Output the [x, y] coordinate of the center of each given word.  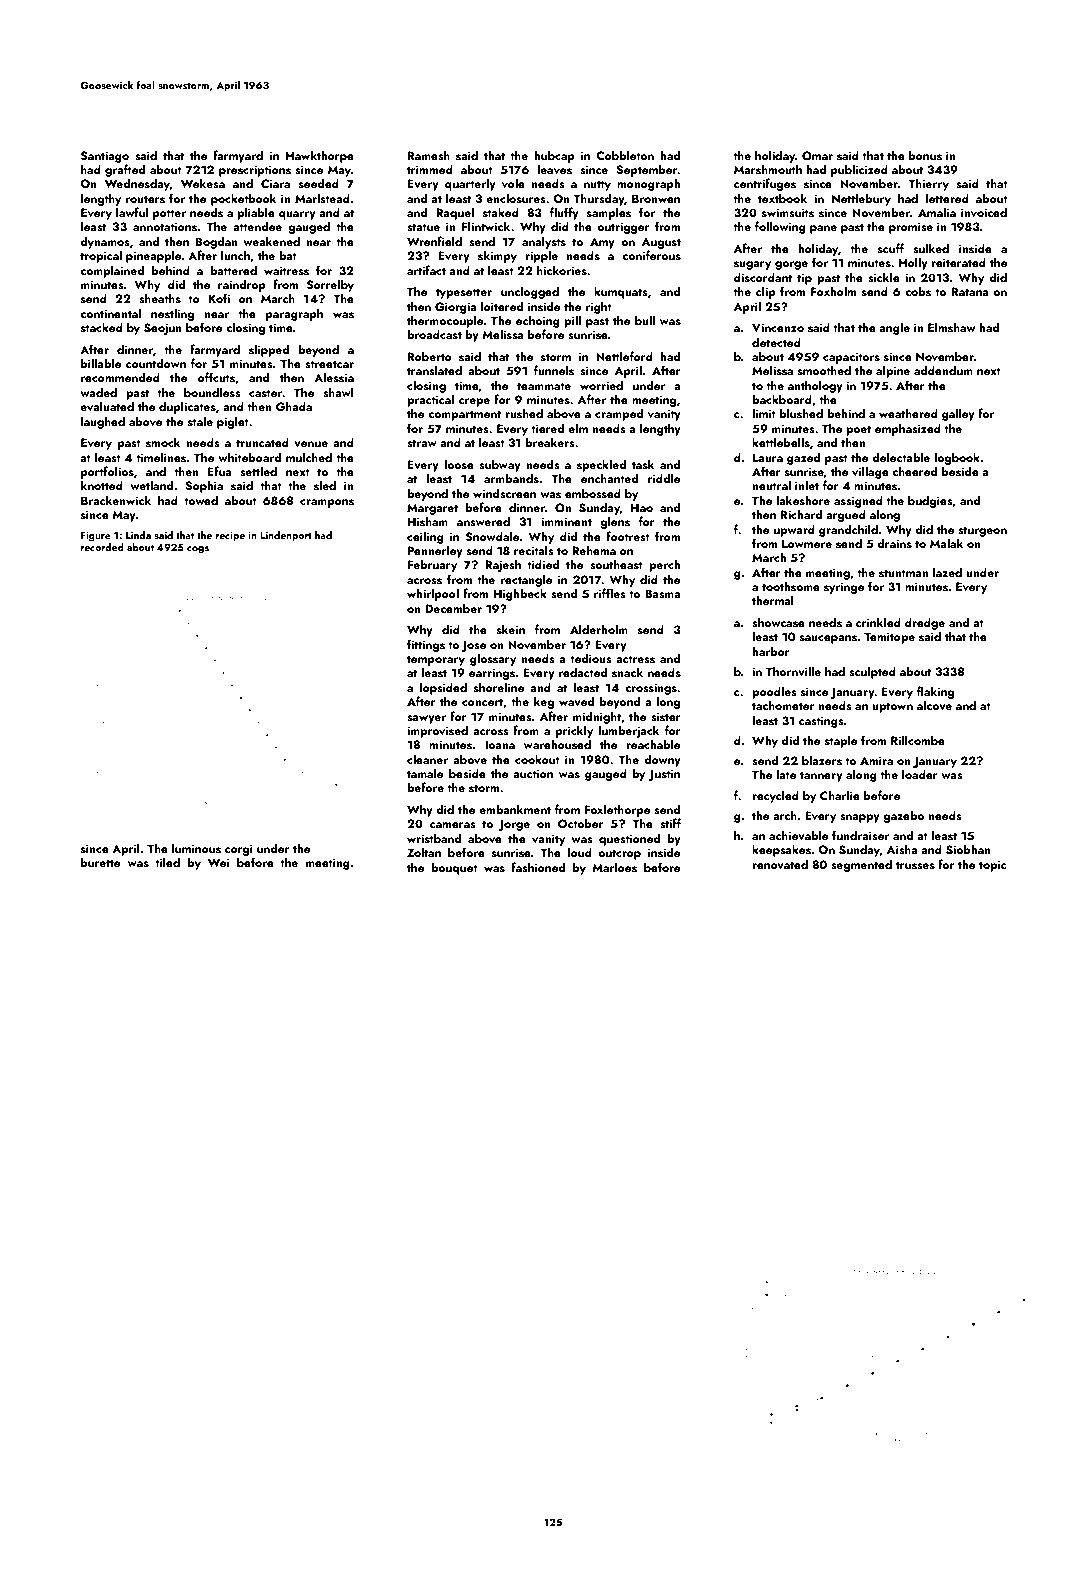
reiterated [958, 262]
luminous [196, 848]
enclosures [515, 198]
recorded [102, 547]
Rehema [594, 550]
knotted [102, 485]
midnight [597, 717]
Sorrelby [330, 285]
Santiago [105, 157]
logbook [957, 458]
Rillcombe [918, 740]
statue [423, 227]
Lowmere [807, 543]
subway [500, 465]
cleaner [427, 759]
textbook [782, 198]
